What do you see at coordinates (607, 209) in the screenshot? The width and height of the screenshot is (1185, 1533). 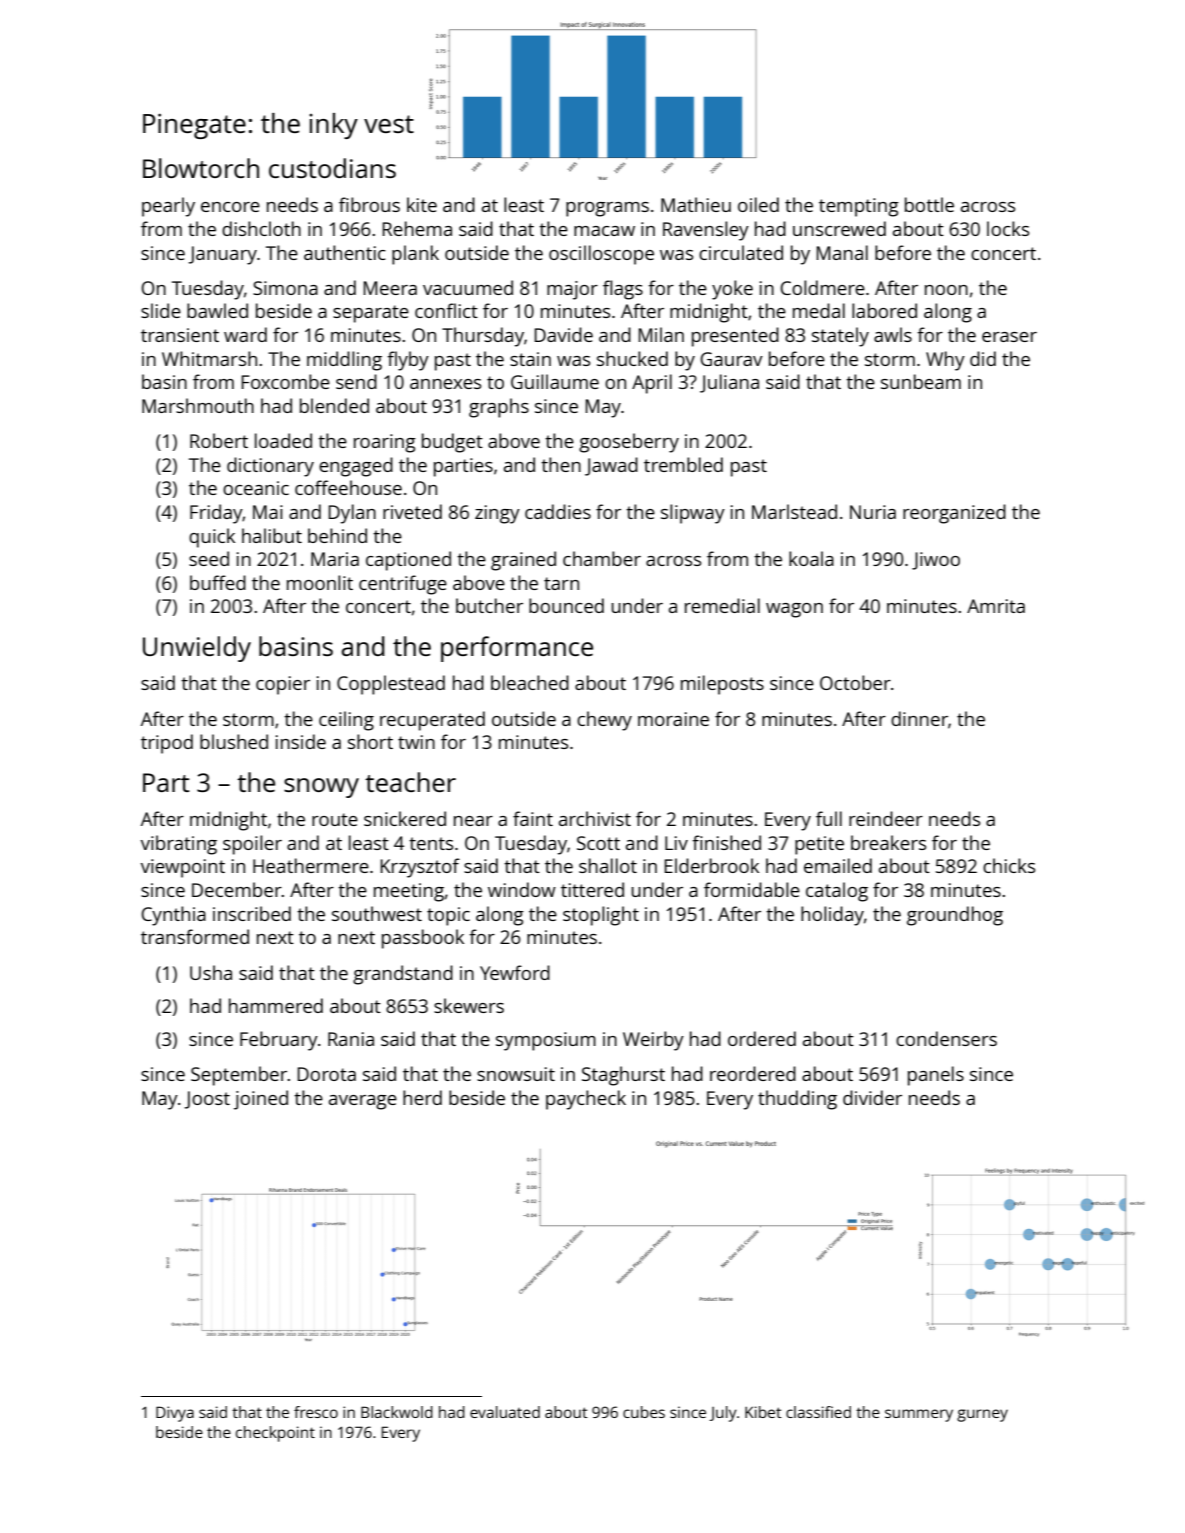 I see `programs` at bounding box center [607, 209].
